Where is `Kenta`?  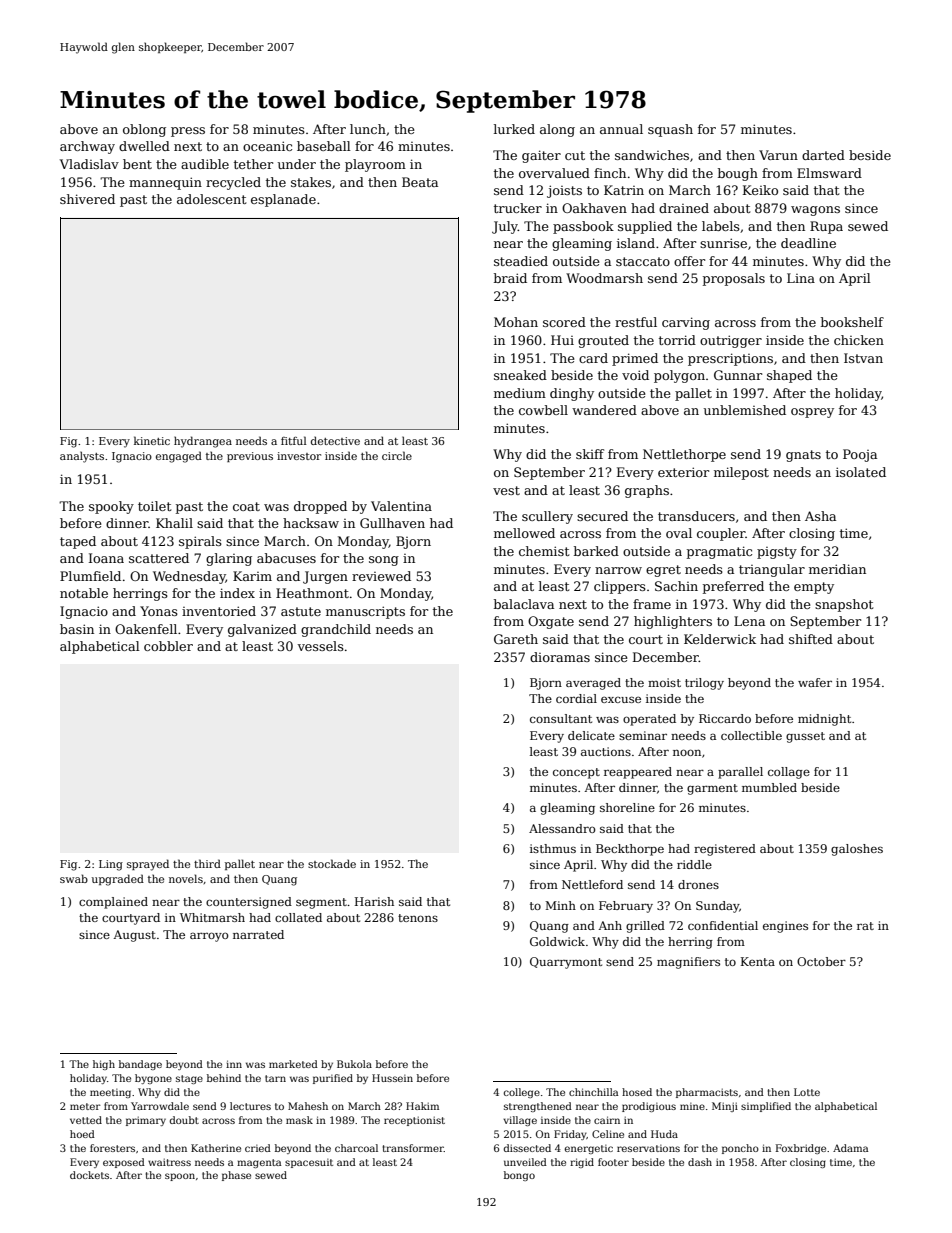
Kenta is located at coordinates (758, 961).
